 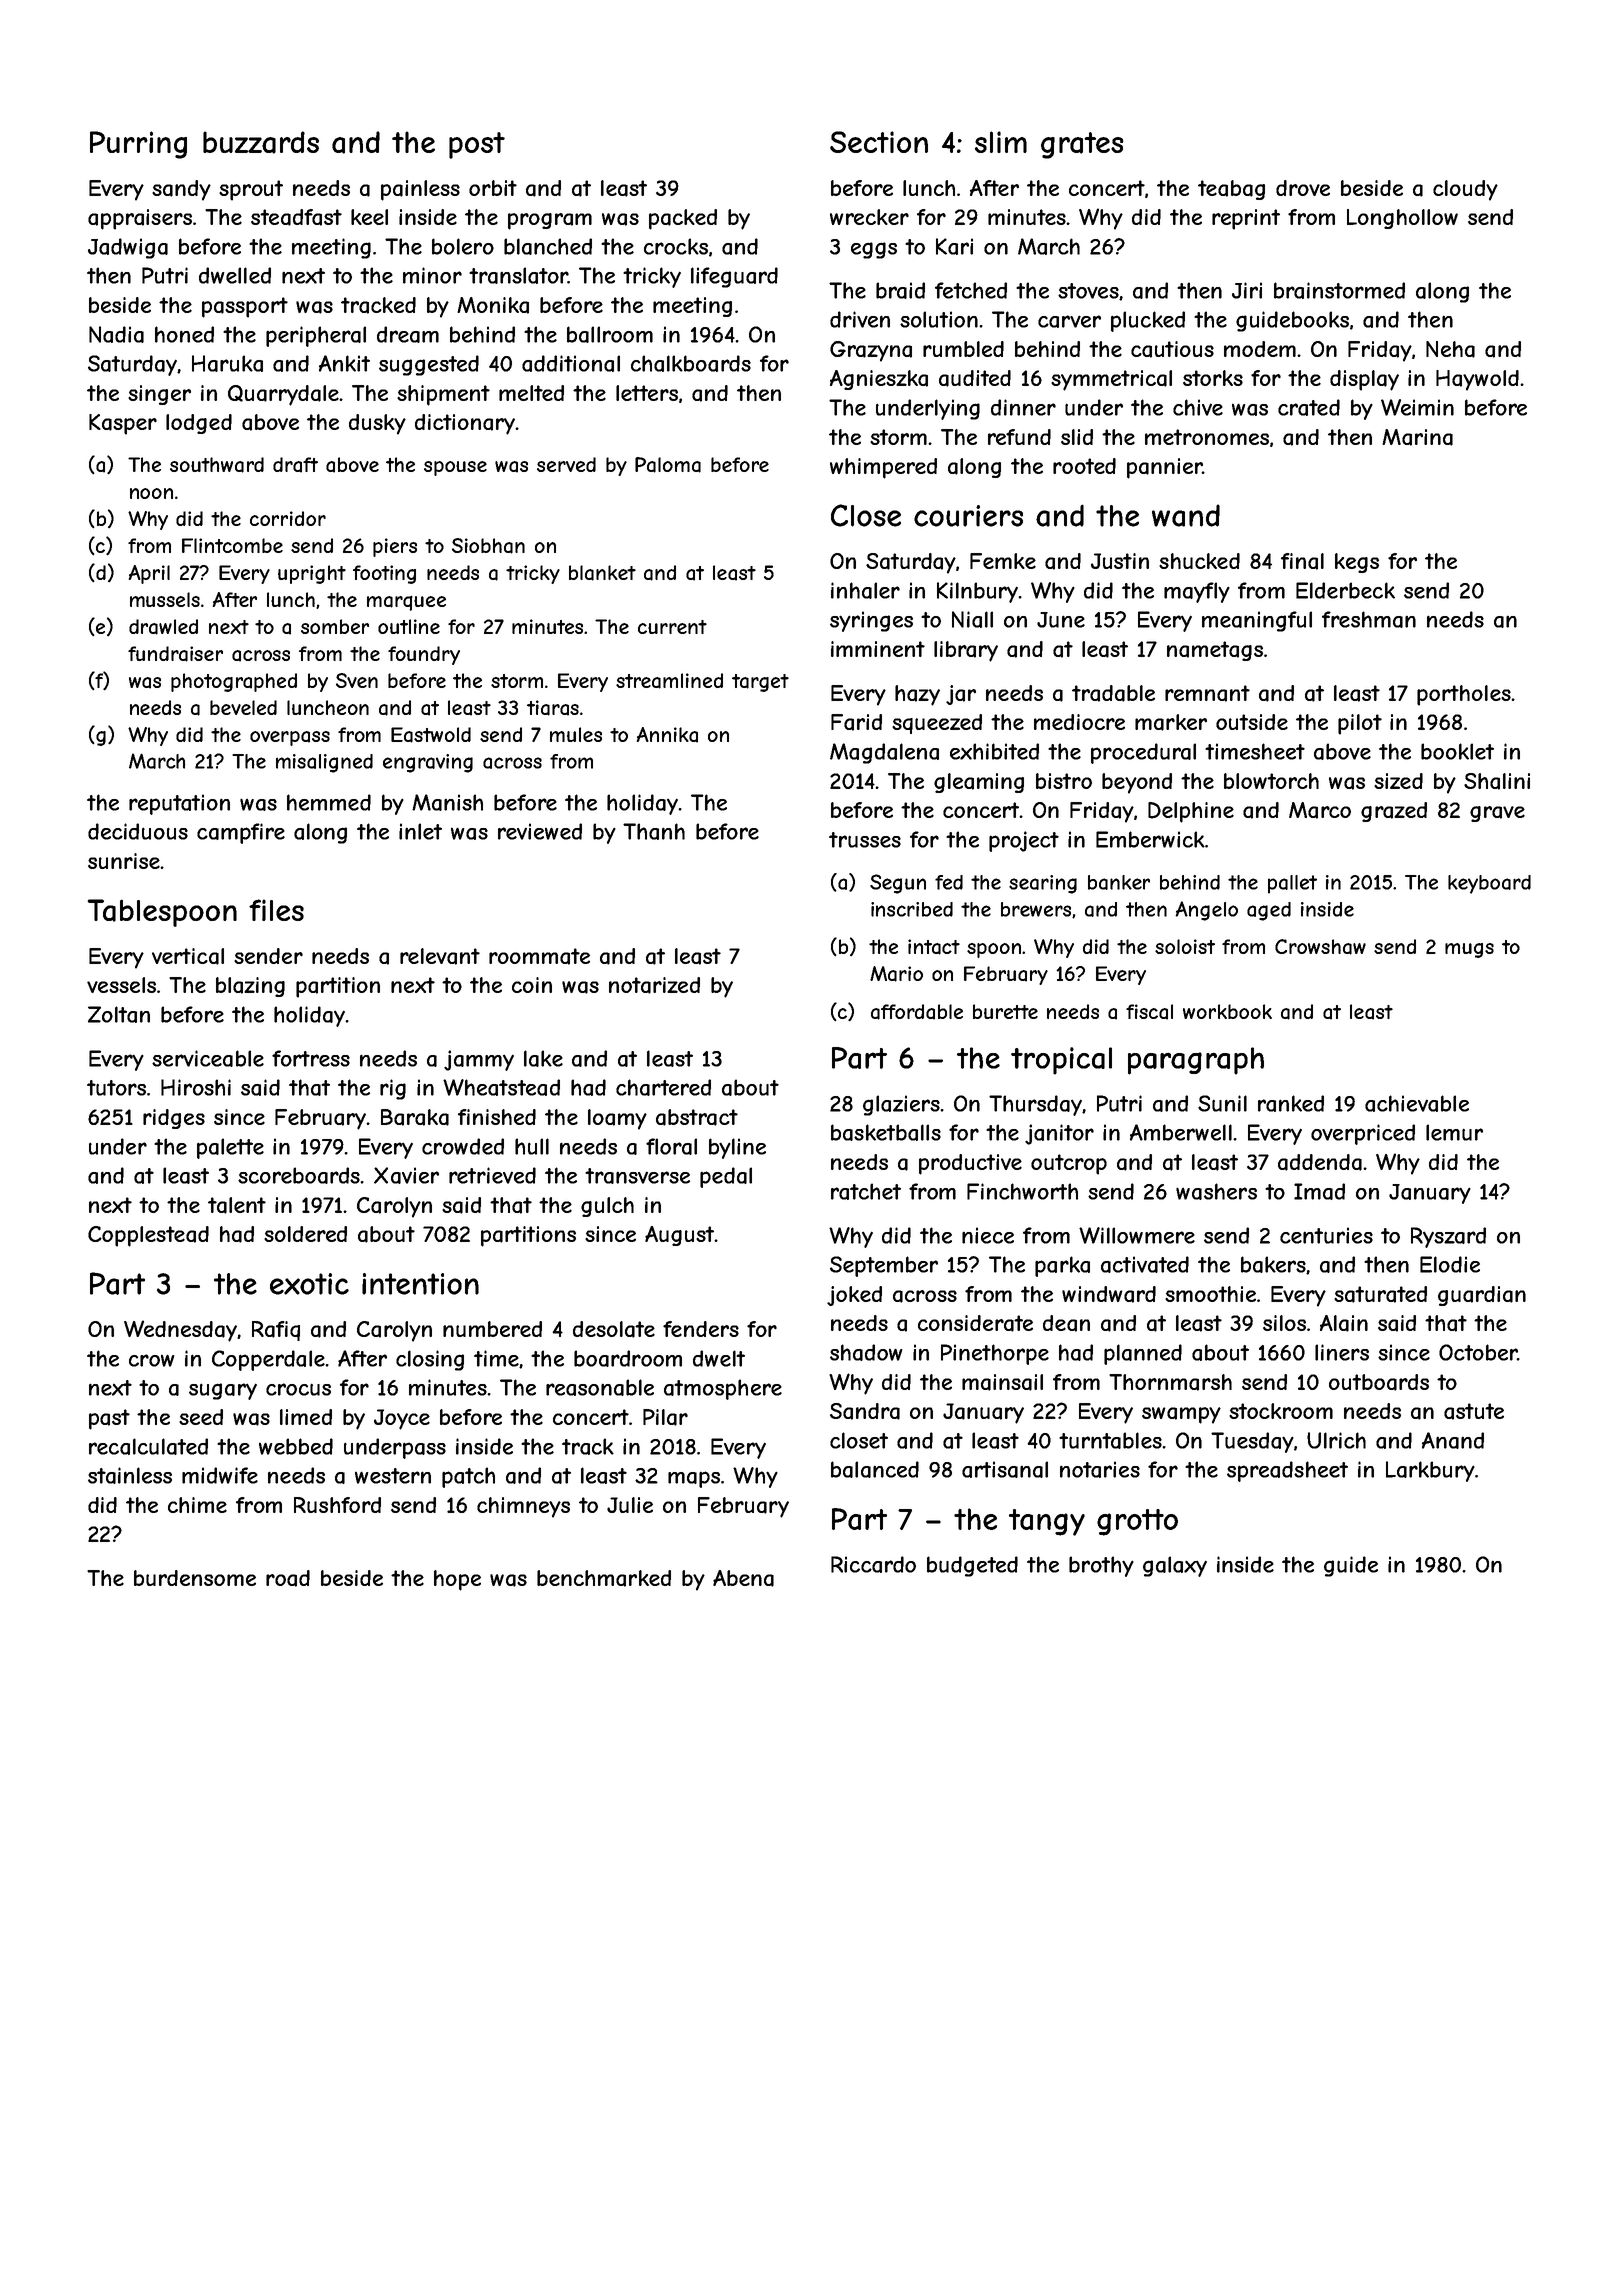 I want to click on workbook, so click(x=1227, y=1011).
